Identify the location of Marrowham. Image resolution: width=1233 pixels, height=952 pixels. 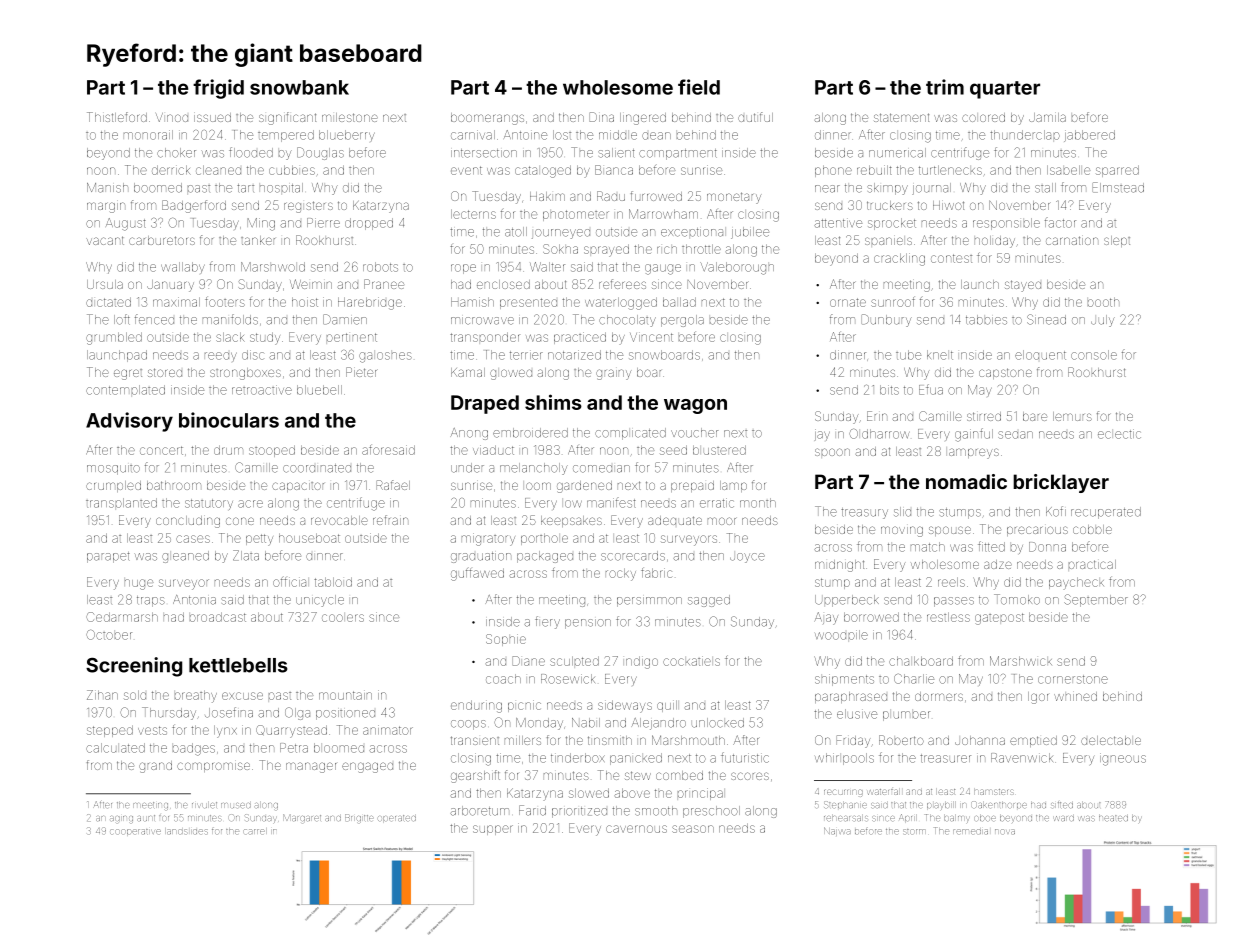
(663, 214).
